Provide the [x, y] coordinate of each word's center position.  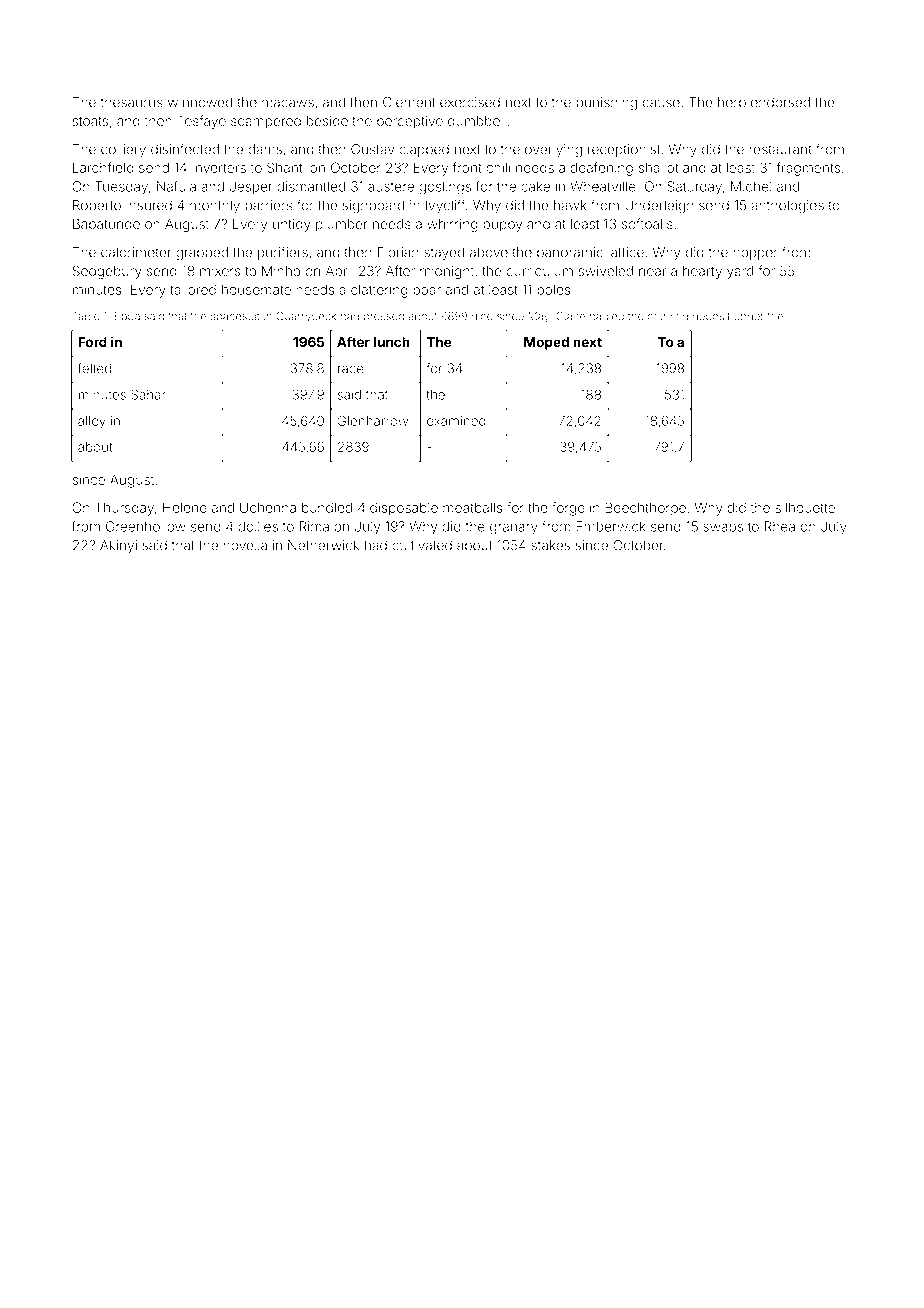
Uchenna [268, 507]
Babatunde [106, 224]
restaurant [780, 150]
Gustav [372, 149]
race [351, 369]
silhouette [805, 507]
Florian [398, 252]
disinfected [185, 149]
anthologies [787, 207]
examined [456, 421]
